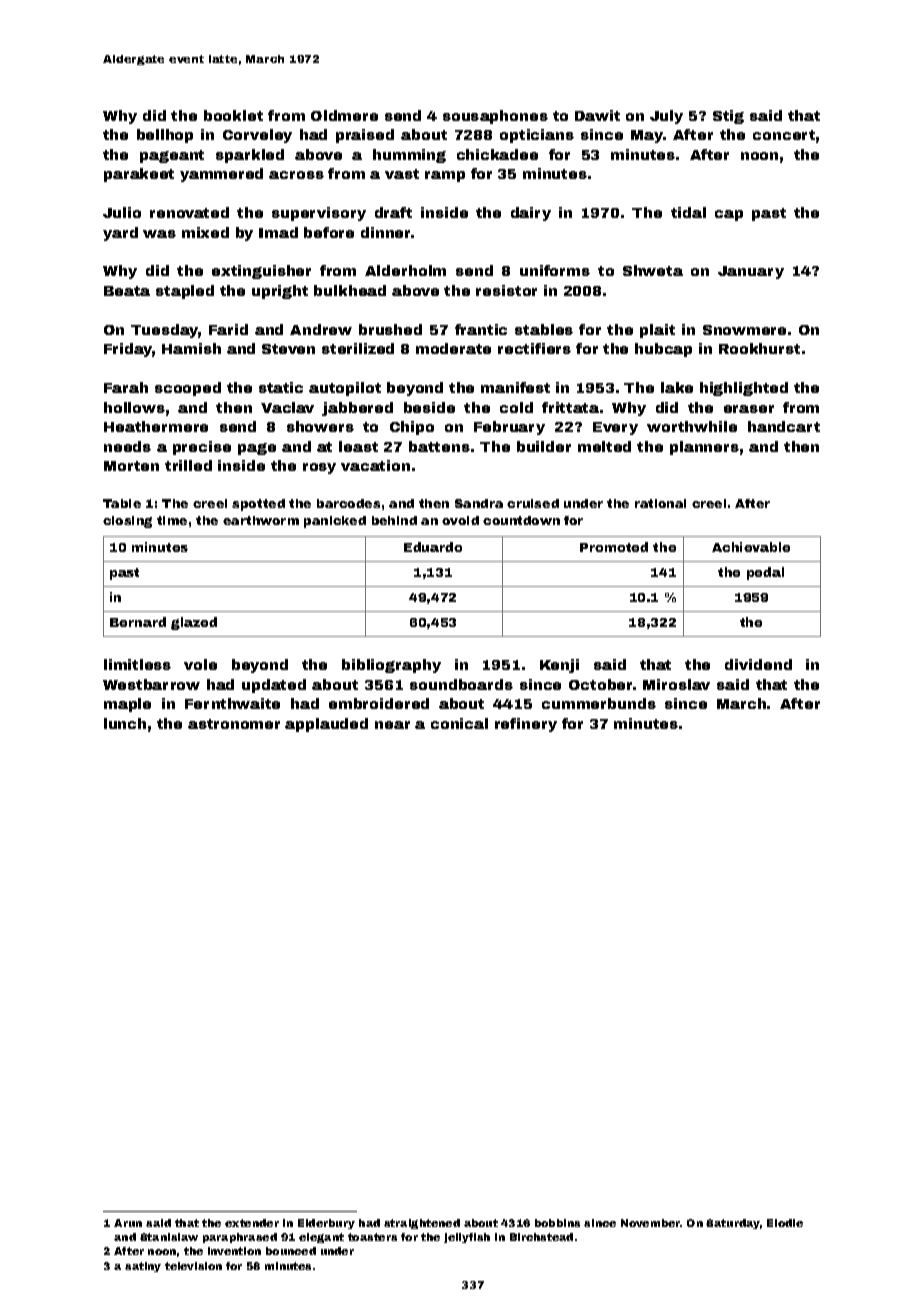  Describe the element at coordinates (128, 1223) in the document. I see `Arun` at that location.
